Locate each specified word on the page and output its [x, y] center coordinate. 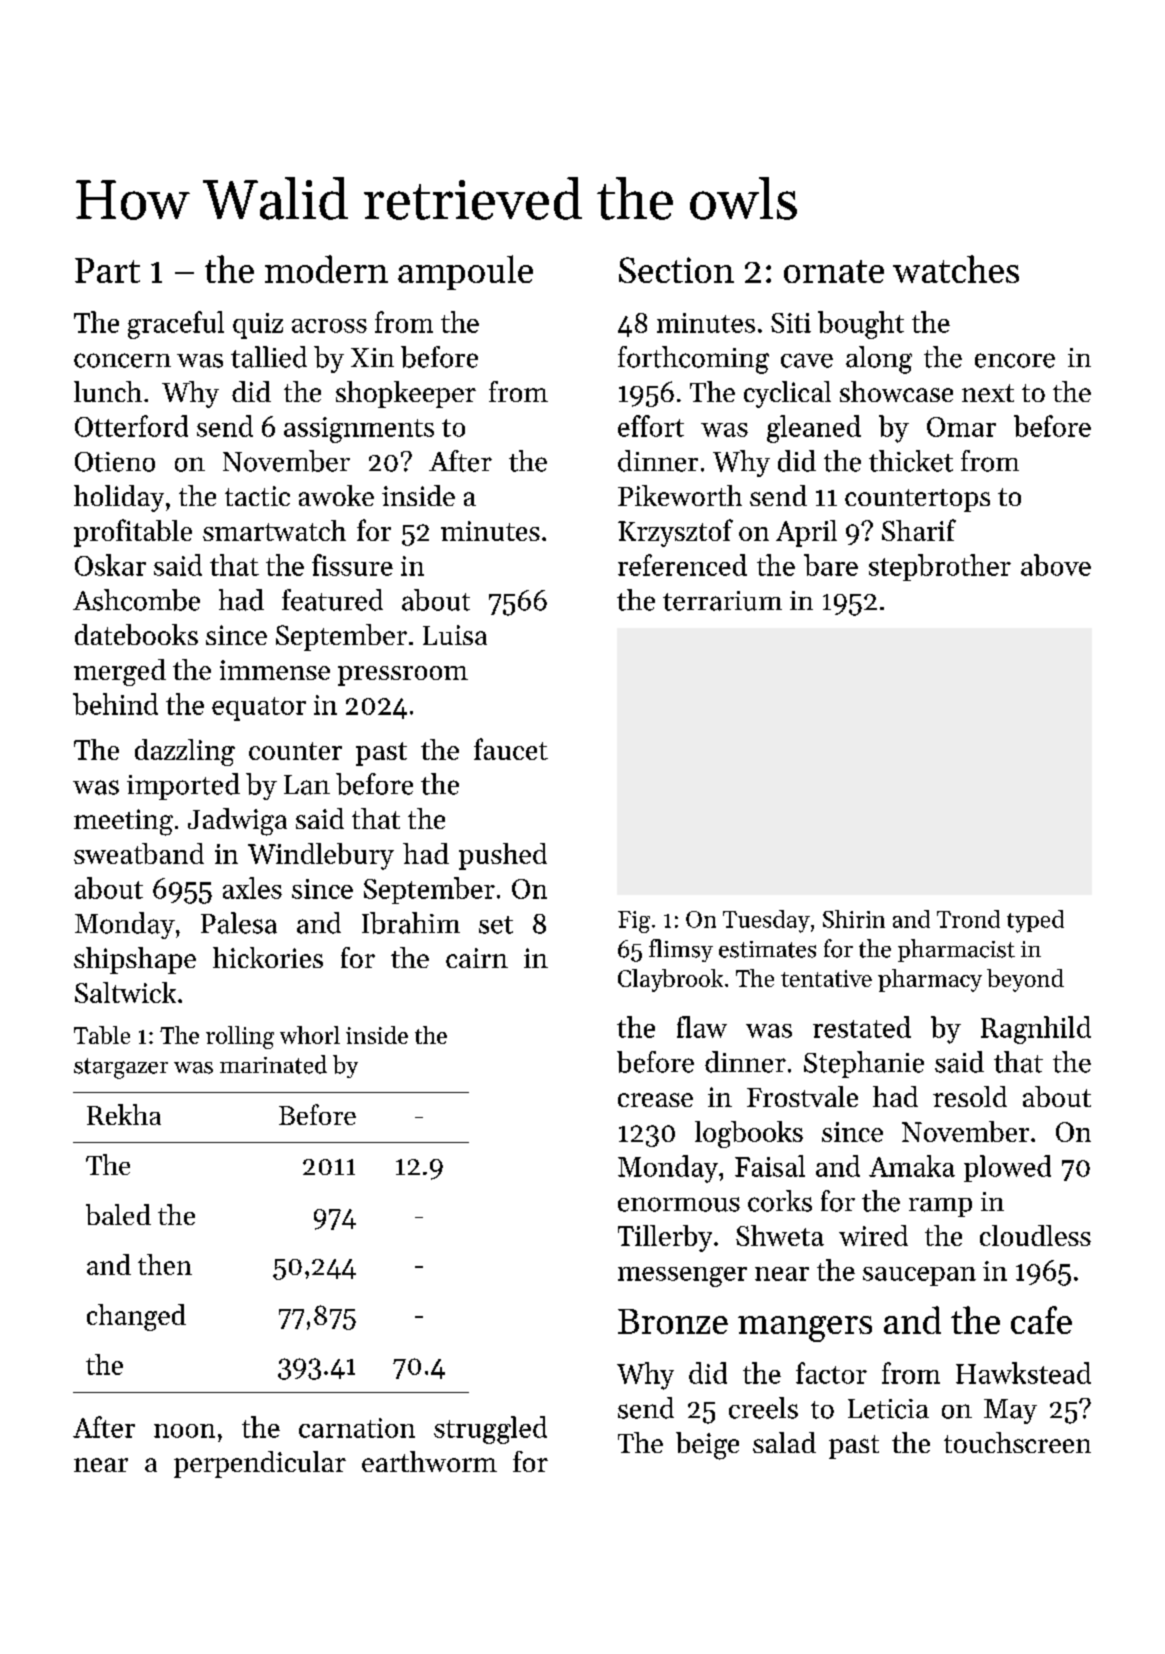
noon [184, 1431]
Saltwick [125, 992]
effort [651, 426]
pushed [503, 856]
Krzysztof [675, 533]
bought [861, 325]
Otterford [131, 426]
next [988, 393]
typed [1035, 921]
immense [275, 670]
